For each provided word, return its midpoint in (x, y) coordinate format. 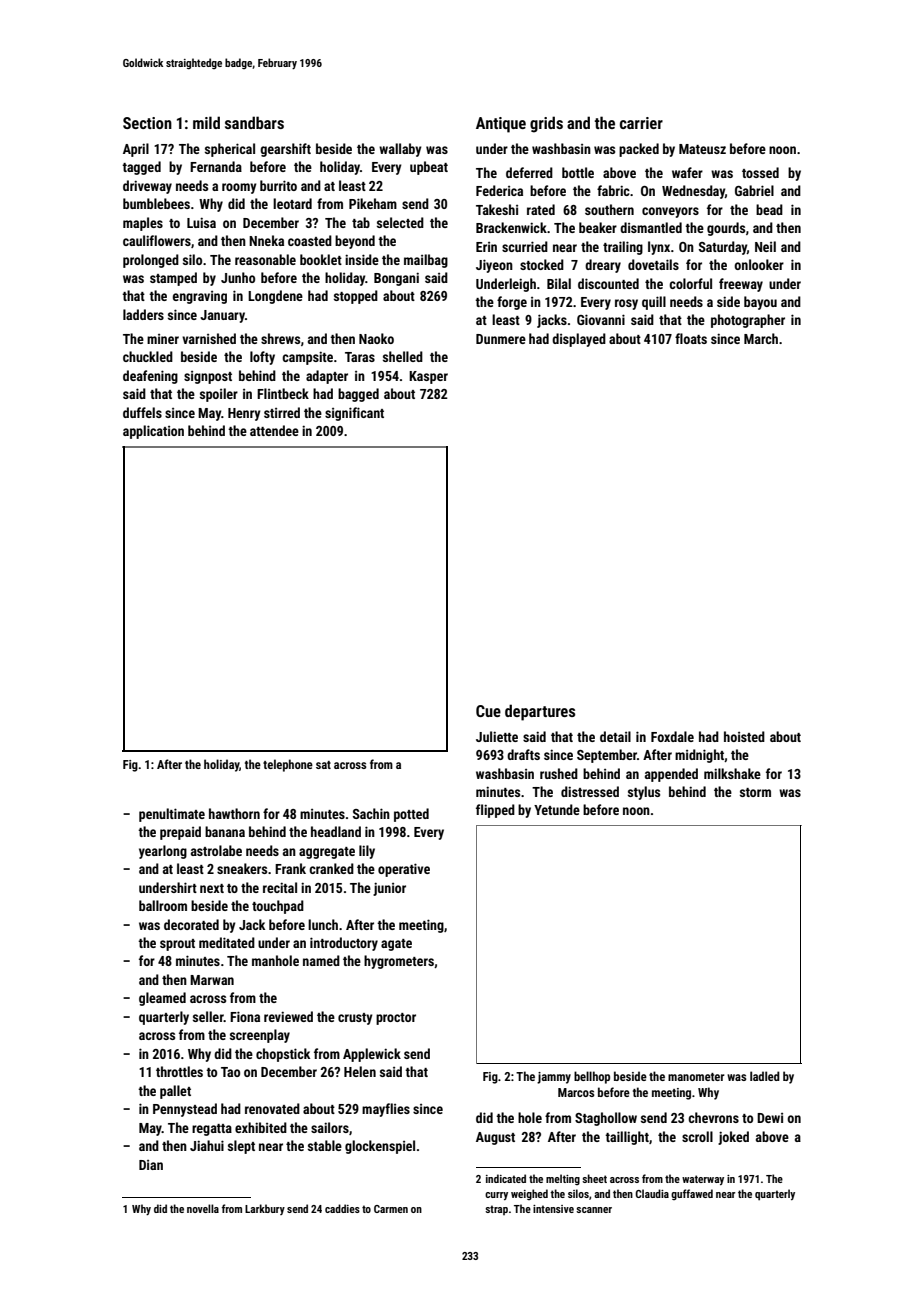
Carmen (391, 1209)
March (761, 338)
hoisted (744, 736)
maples (143, 224)
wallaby (400, 150)
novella (203, 1208)
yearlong (163, 852)
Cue (488, 711)
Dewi (770, 1118)
